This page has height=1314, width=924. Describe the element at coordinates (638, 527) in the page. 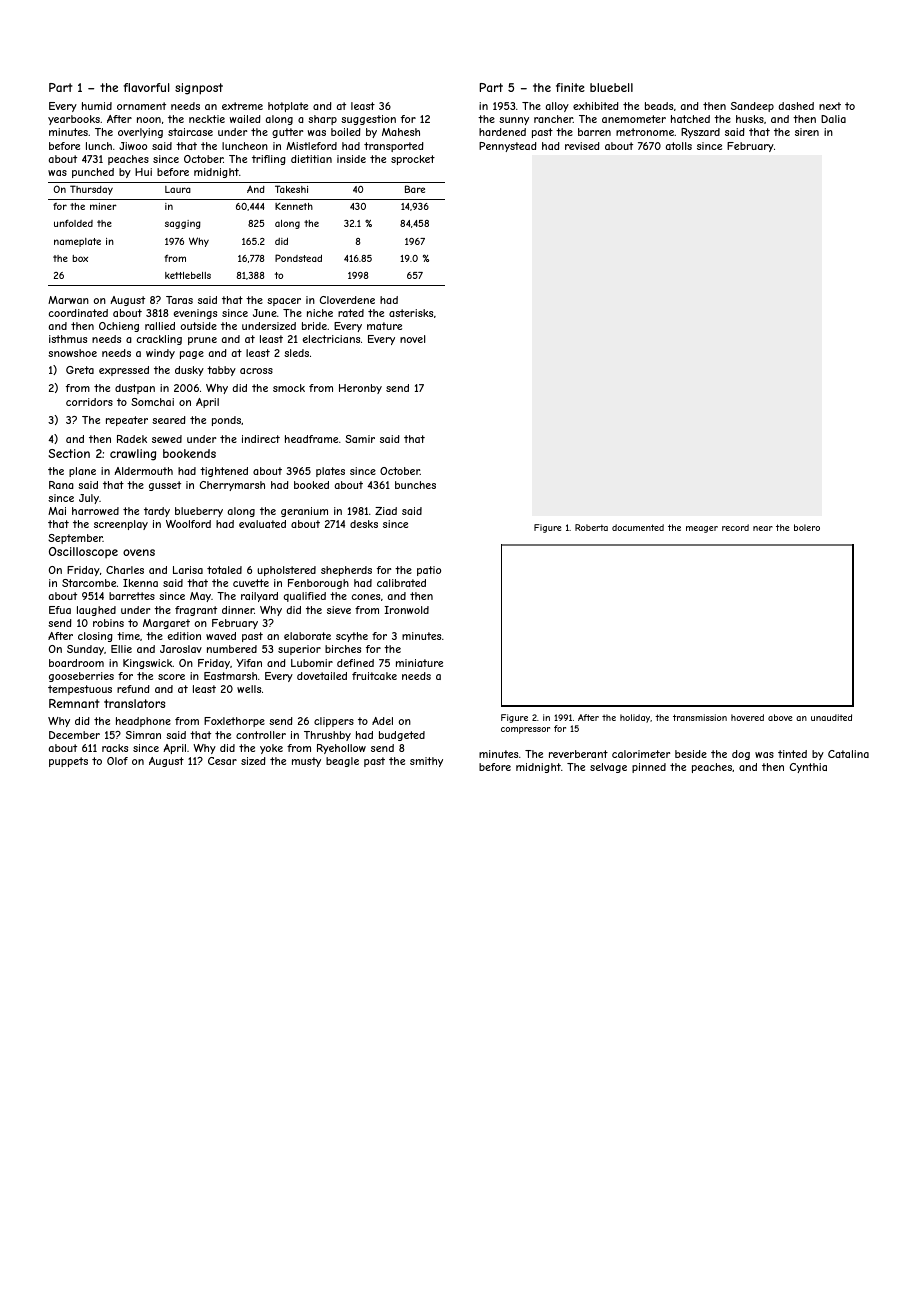

I see `documented` at that location.
